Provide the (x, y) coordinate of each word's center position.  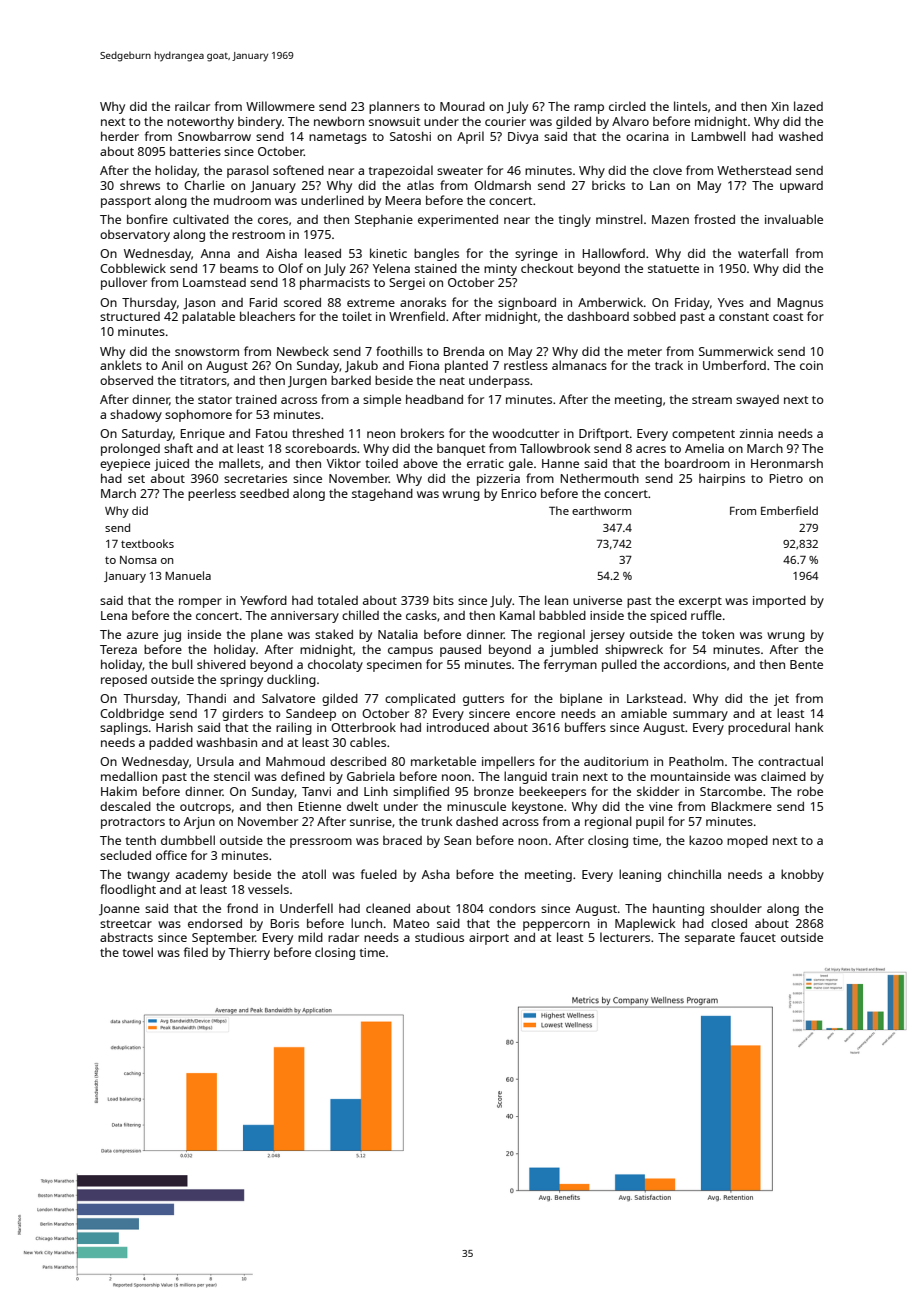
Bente (806, 664)
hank (809, 727)
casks (421, 615)
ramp (589, 109)
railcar (192, 106)
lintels (690, 106)
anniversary (305, 617)
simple (382, 400)
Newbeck (303, 351)
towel (138, 952)
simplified (421, 792)
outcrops (205, 808)
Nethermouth (600, 478)
